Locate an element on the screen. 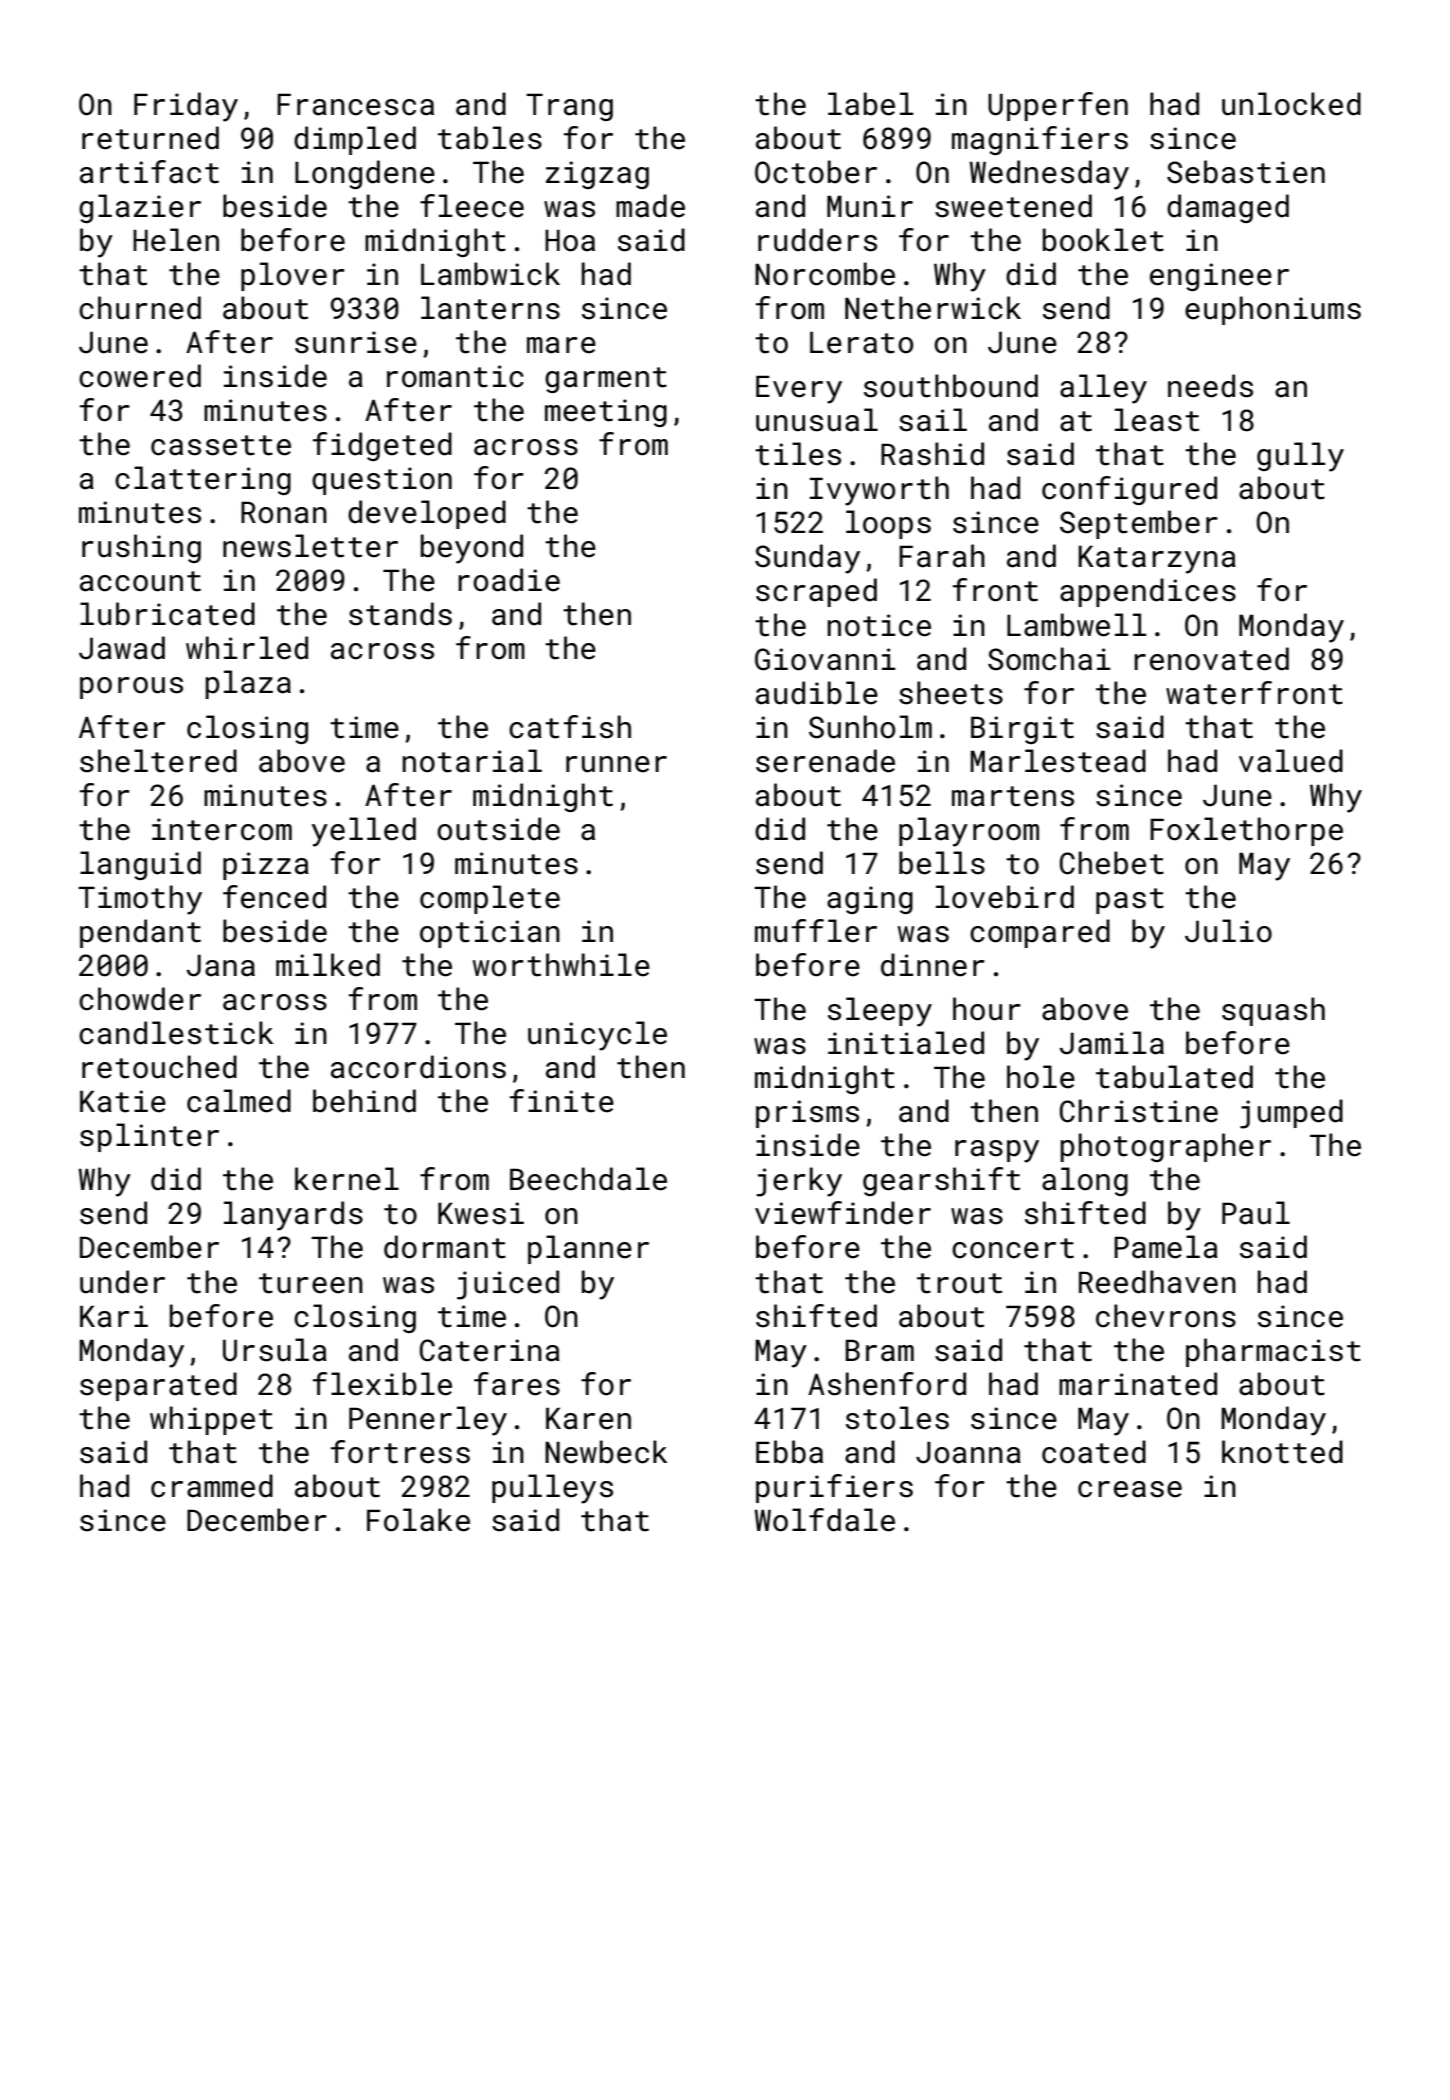 Image resolution: width=1450 pixels, height=2100 pixels. Katarzyna is located at coordinates (1157, 559).
